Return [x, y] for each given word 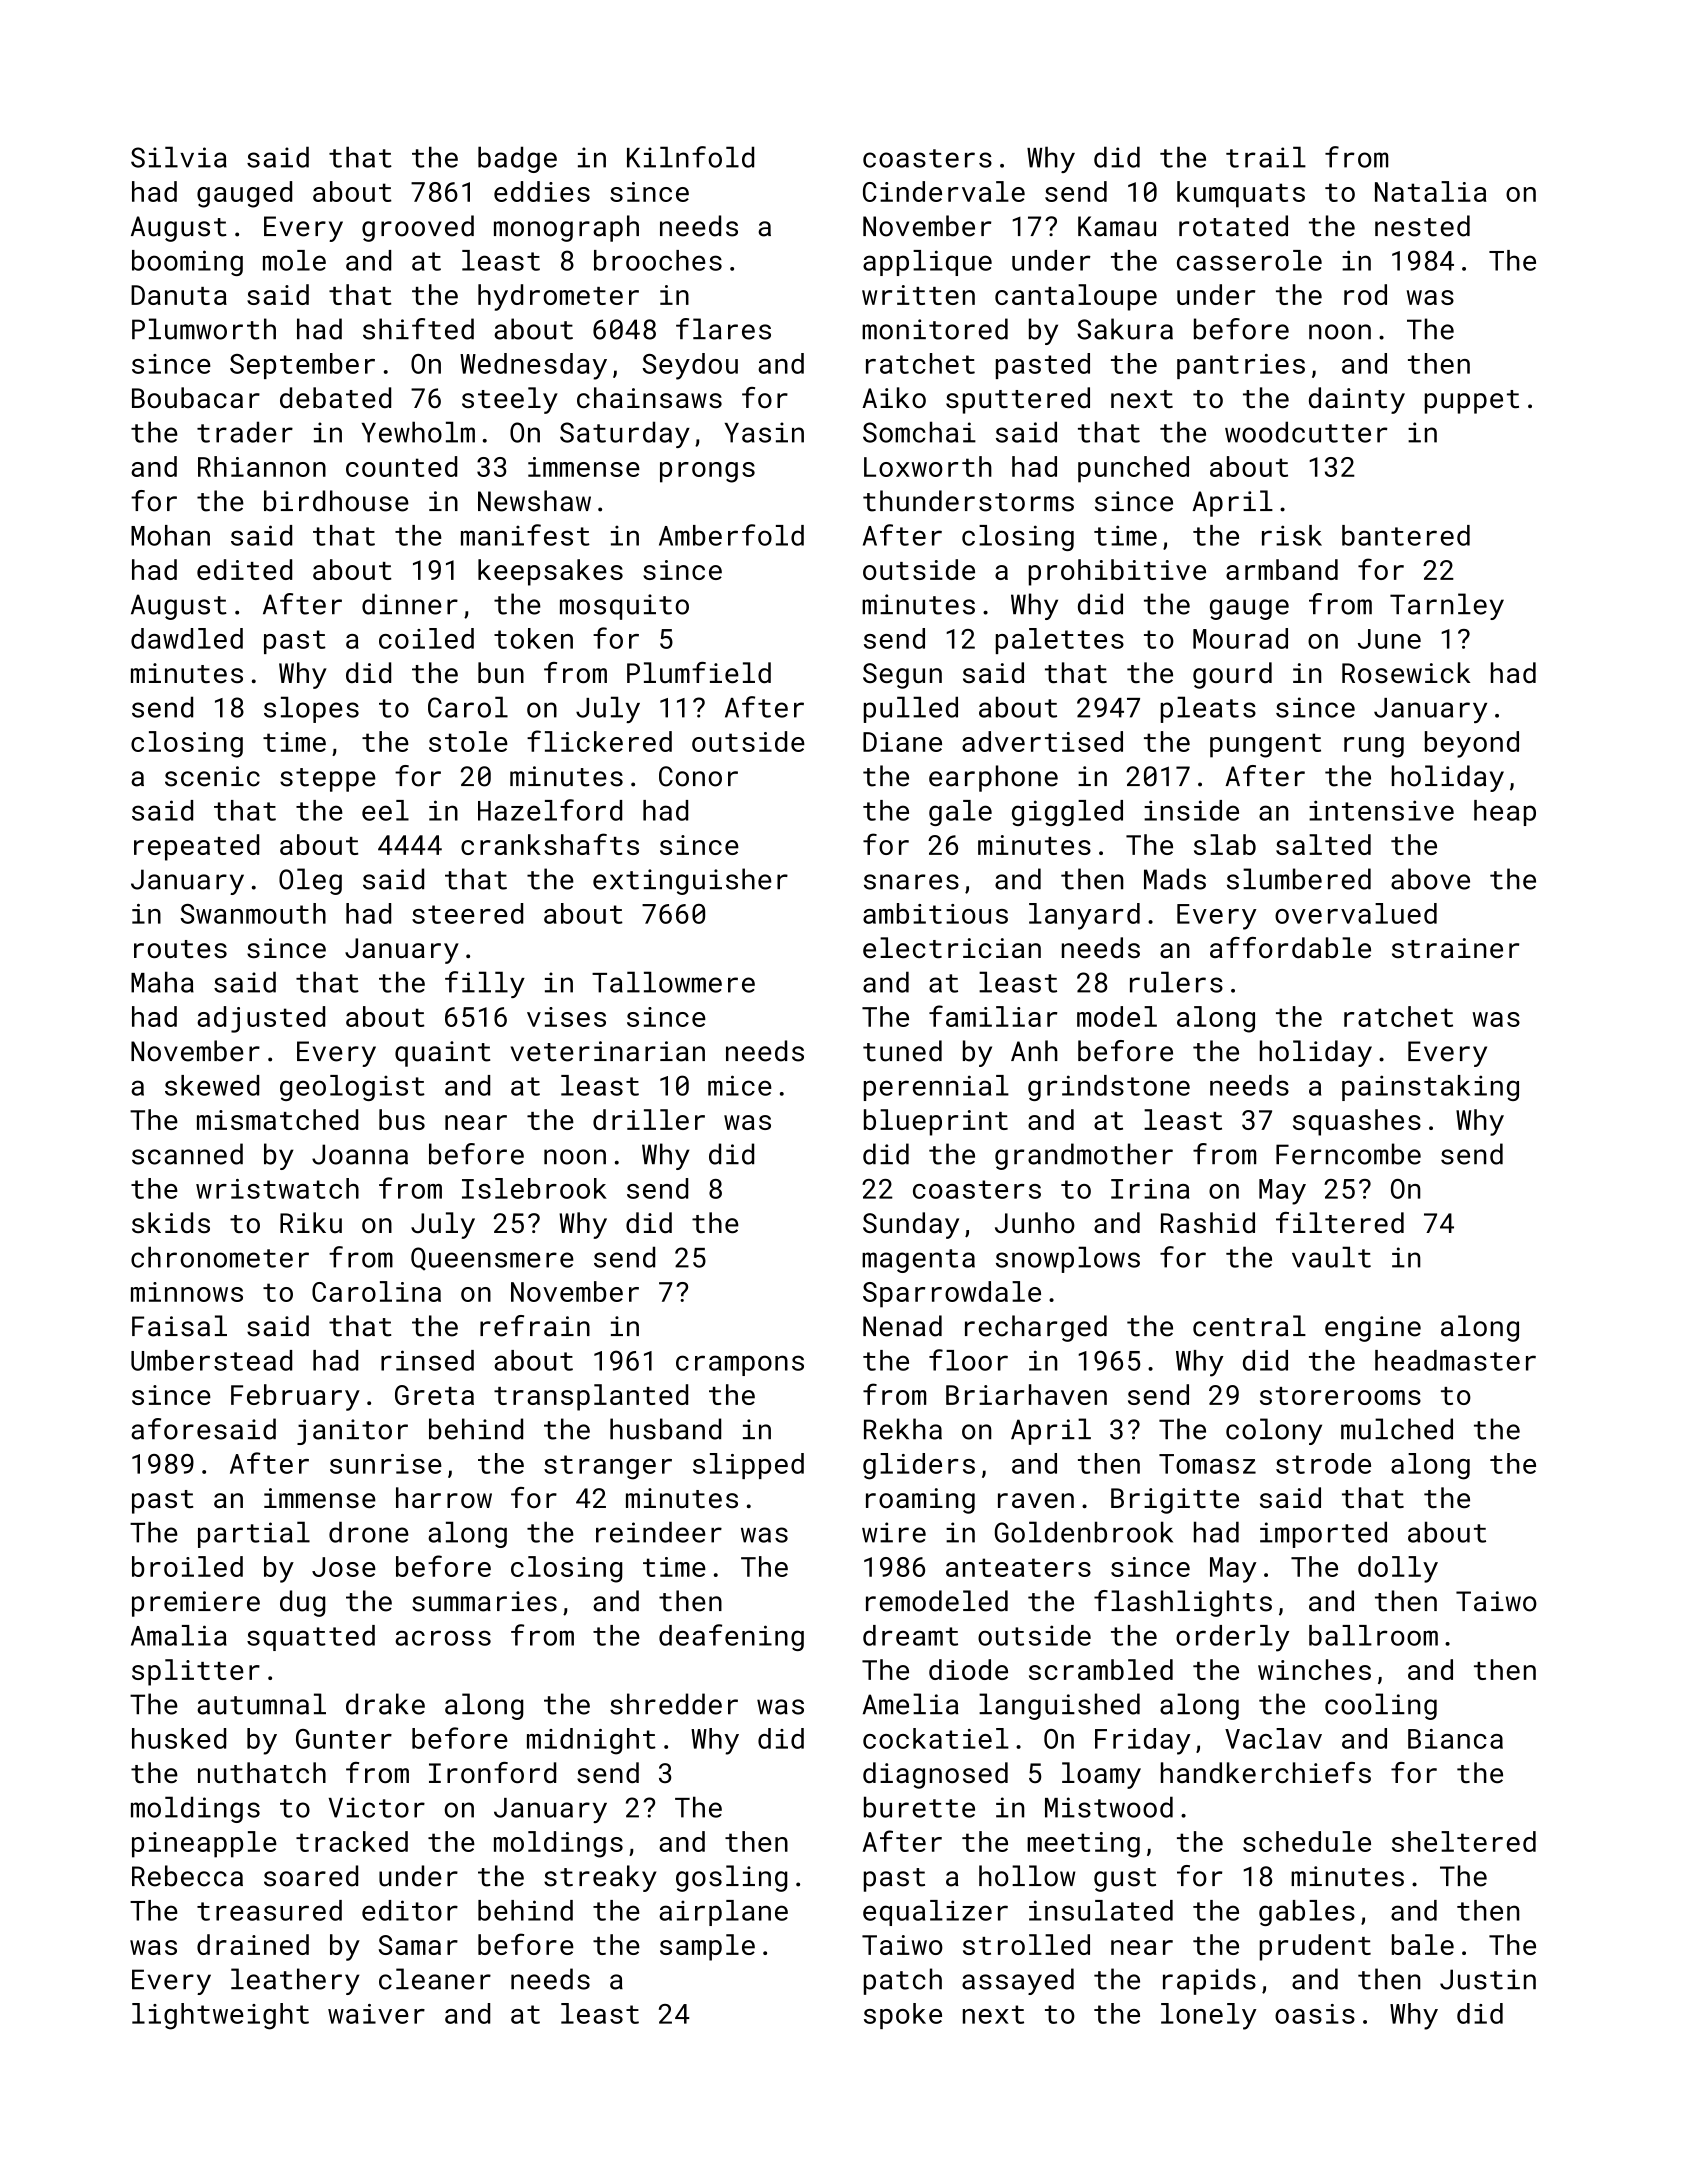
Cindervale [944, 191]
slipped [748, 1466]
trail [1266, 157]
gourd [1232, 675]
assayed [1018, 1981]
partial [254, 1534]
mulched [1397, 1429]
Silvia [179, 157]
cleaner [435, 1979]
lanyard [1084, 916]
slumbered [1299, 879]
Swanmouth [253, 913]
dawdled [187, 638]
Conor [698, 776]
